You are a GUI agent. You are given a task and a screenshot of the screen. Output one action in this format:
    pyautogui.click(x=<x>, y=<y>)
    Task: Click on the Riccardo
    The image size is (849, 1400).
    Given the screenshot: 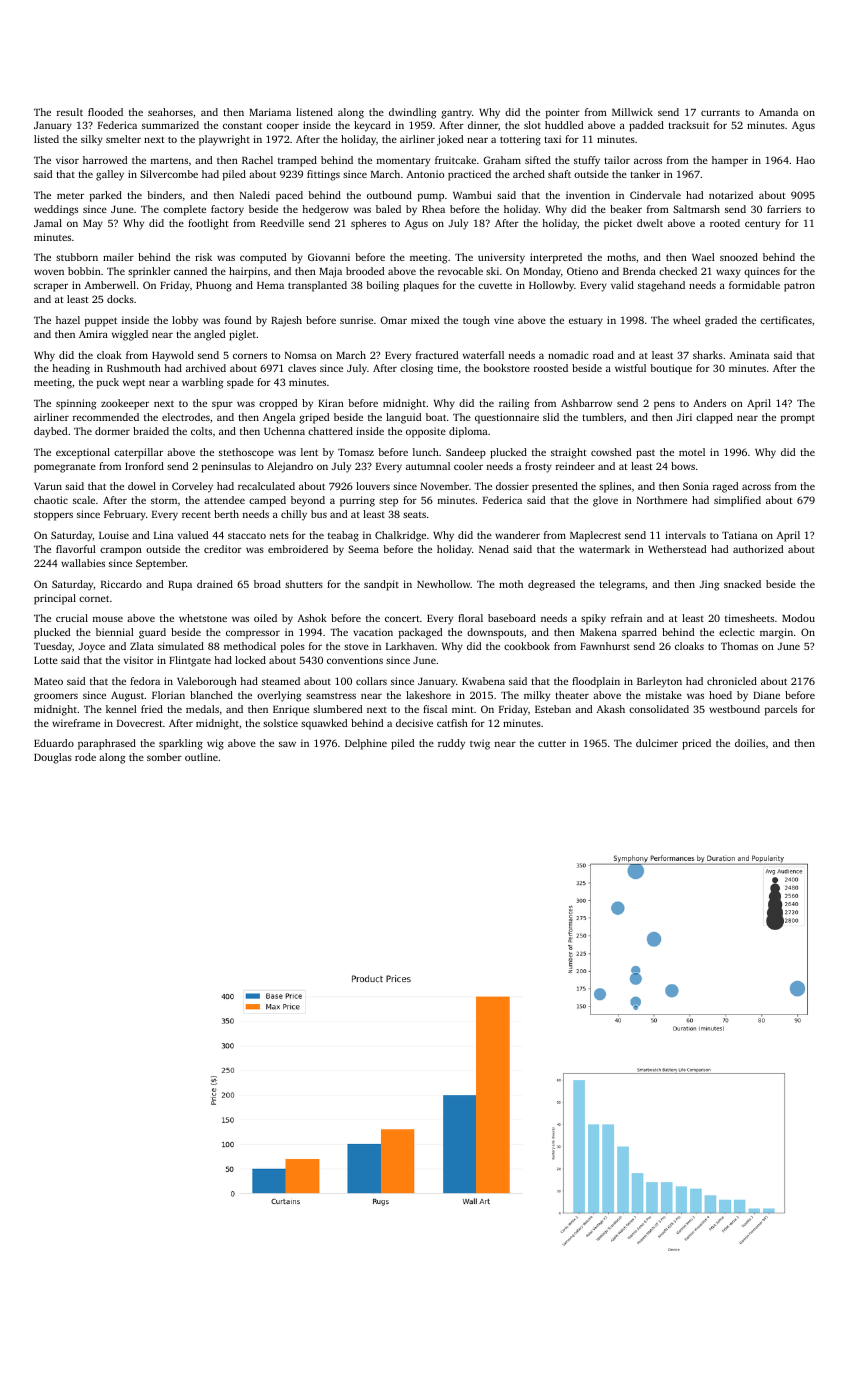 What is the action you would take?
    pyautogui.click(x=121, y=584)
